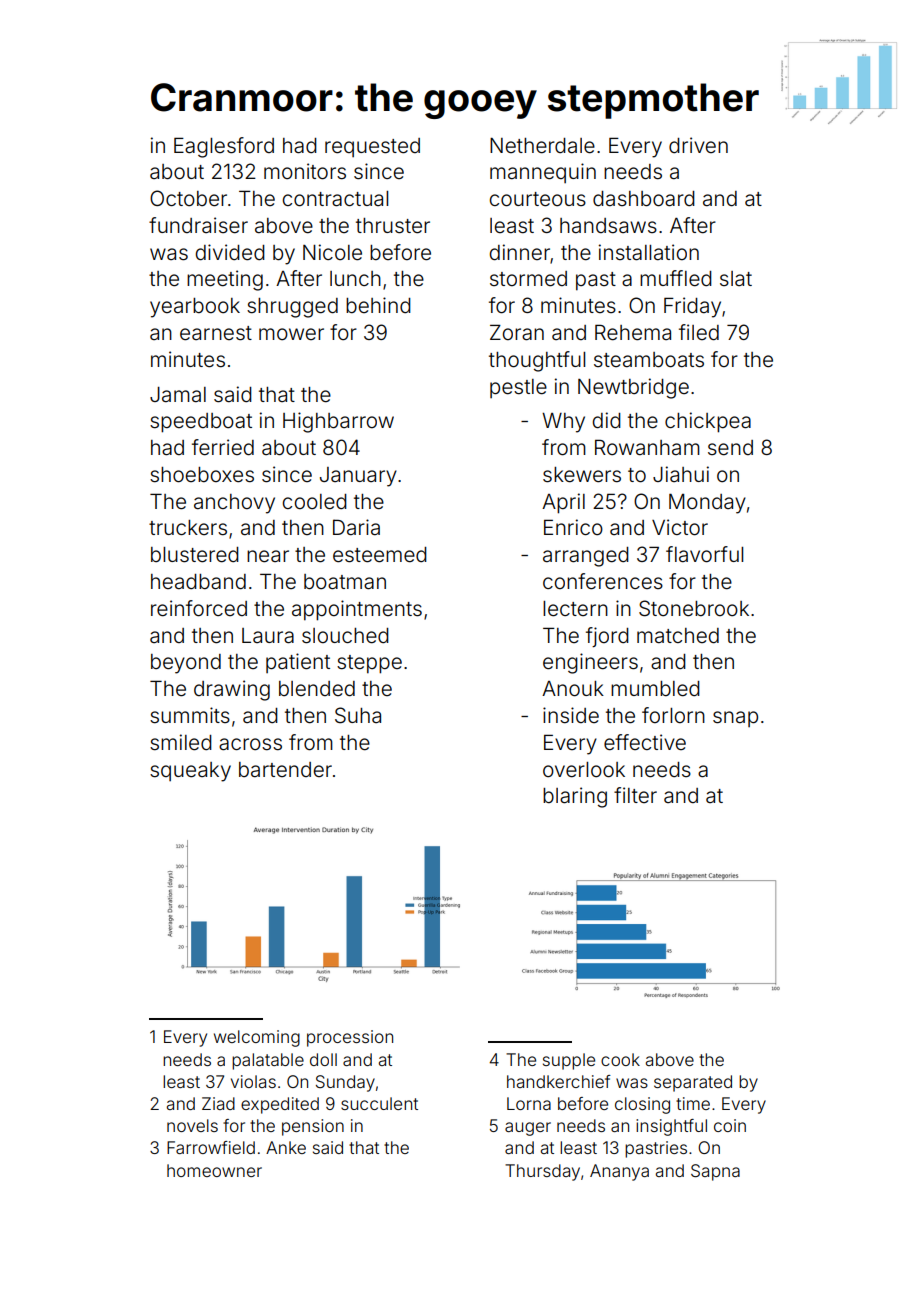 The height and width of the document is (1311, 924). What do you see at coordinates (528, 1129) in the document?
I see `auger` at bounding box center [528, 1129].
